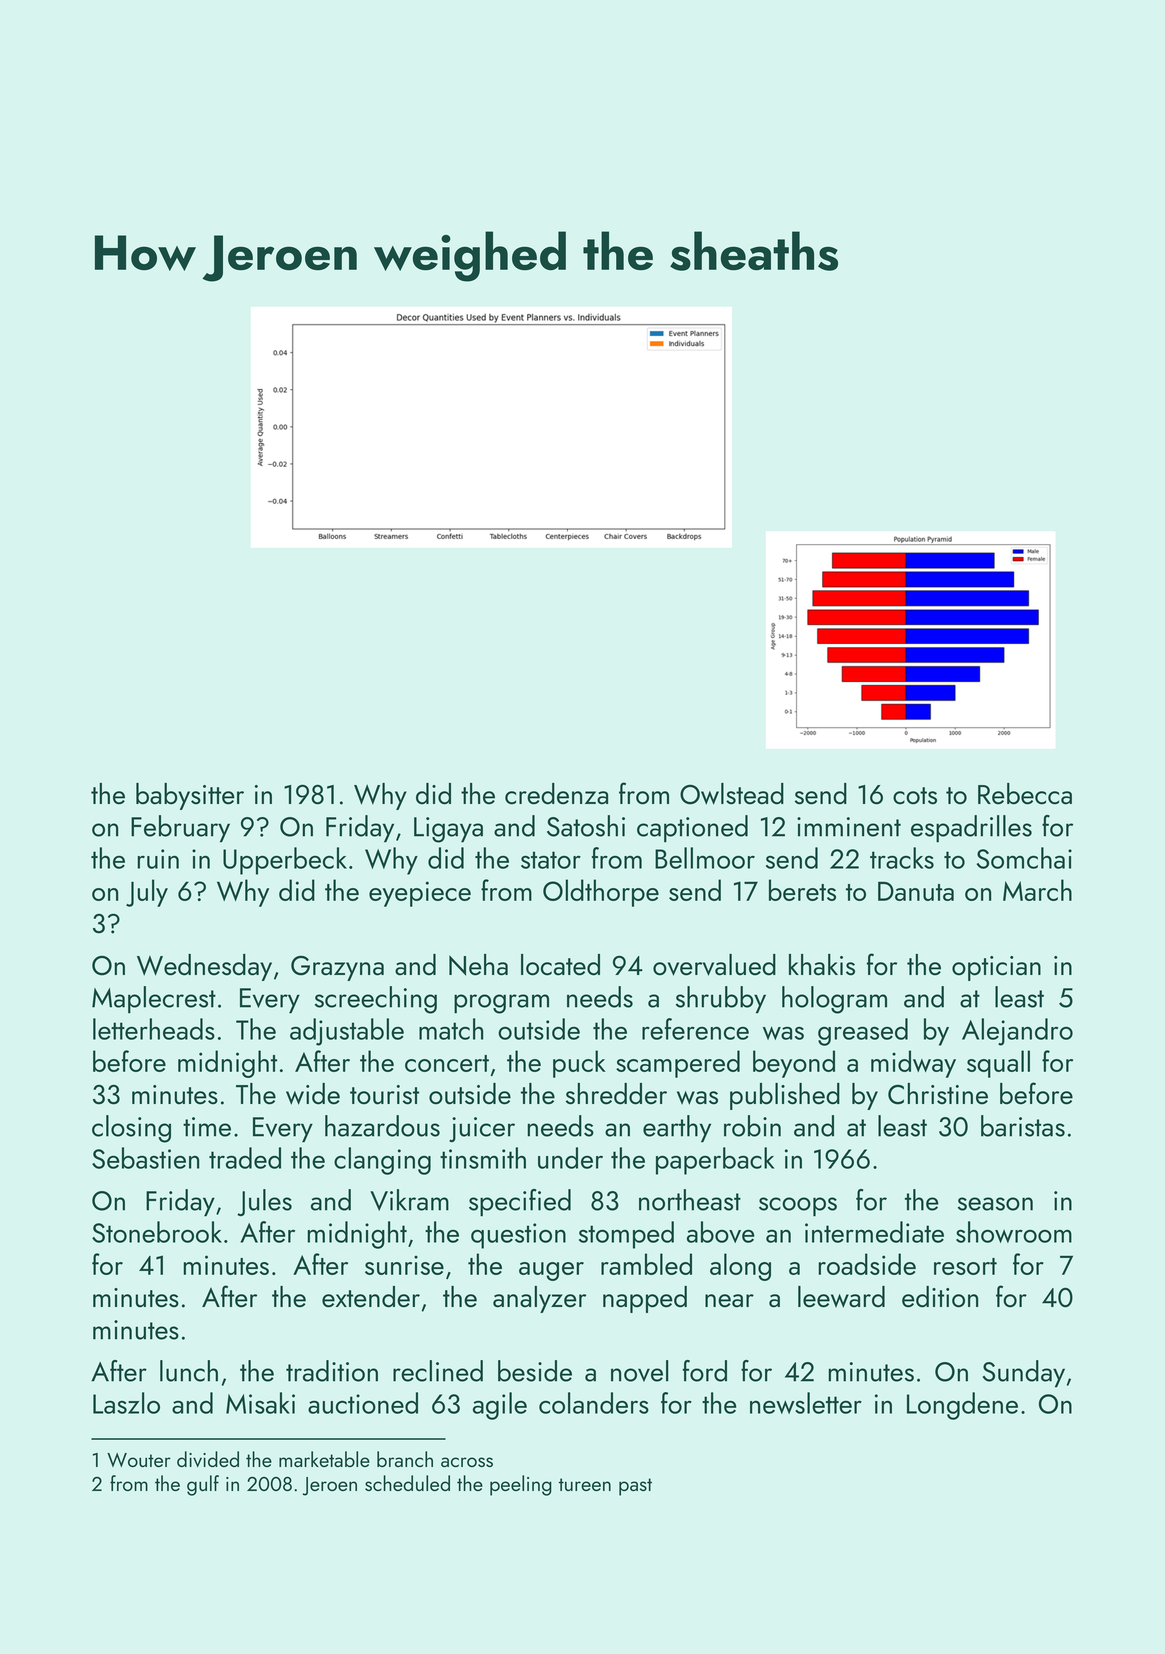 The image size is (1165, 1654). I want to click on credenza, so click(556, 794).
